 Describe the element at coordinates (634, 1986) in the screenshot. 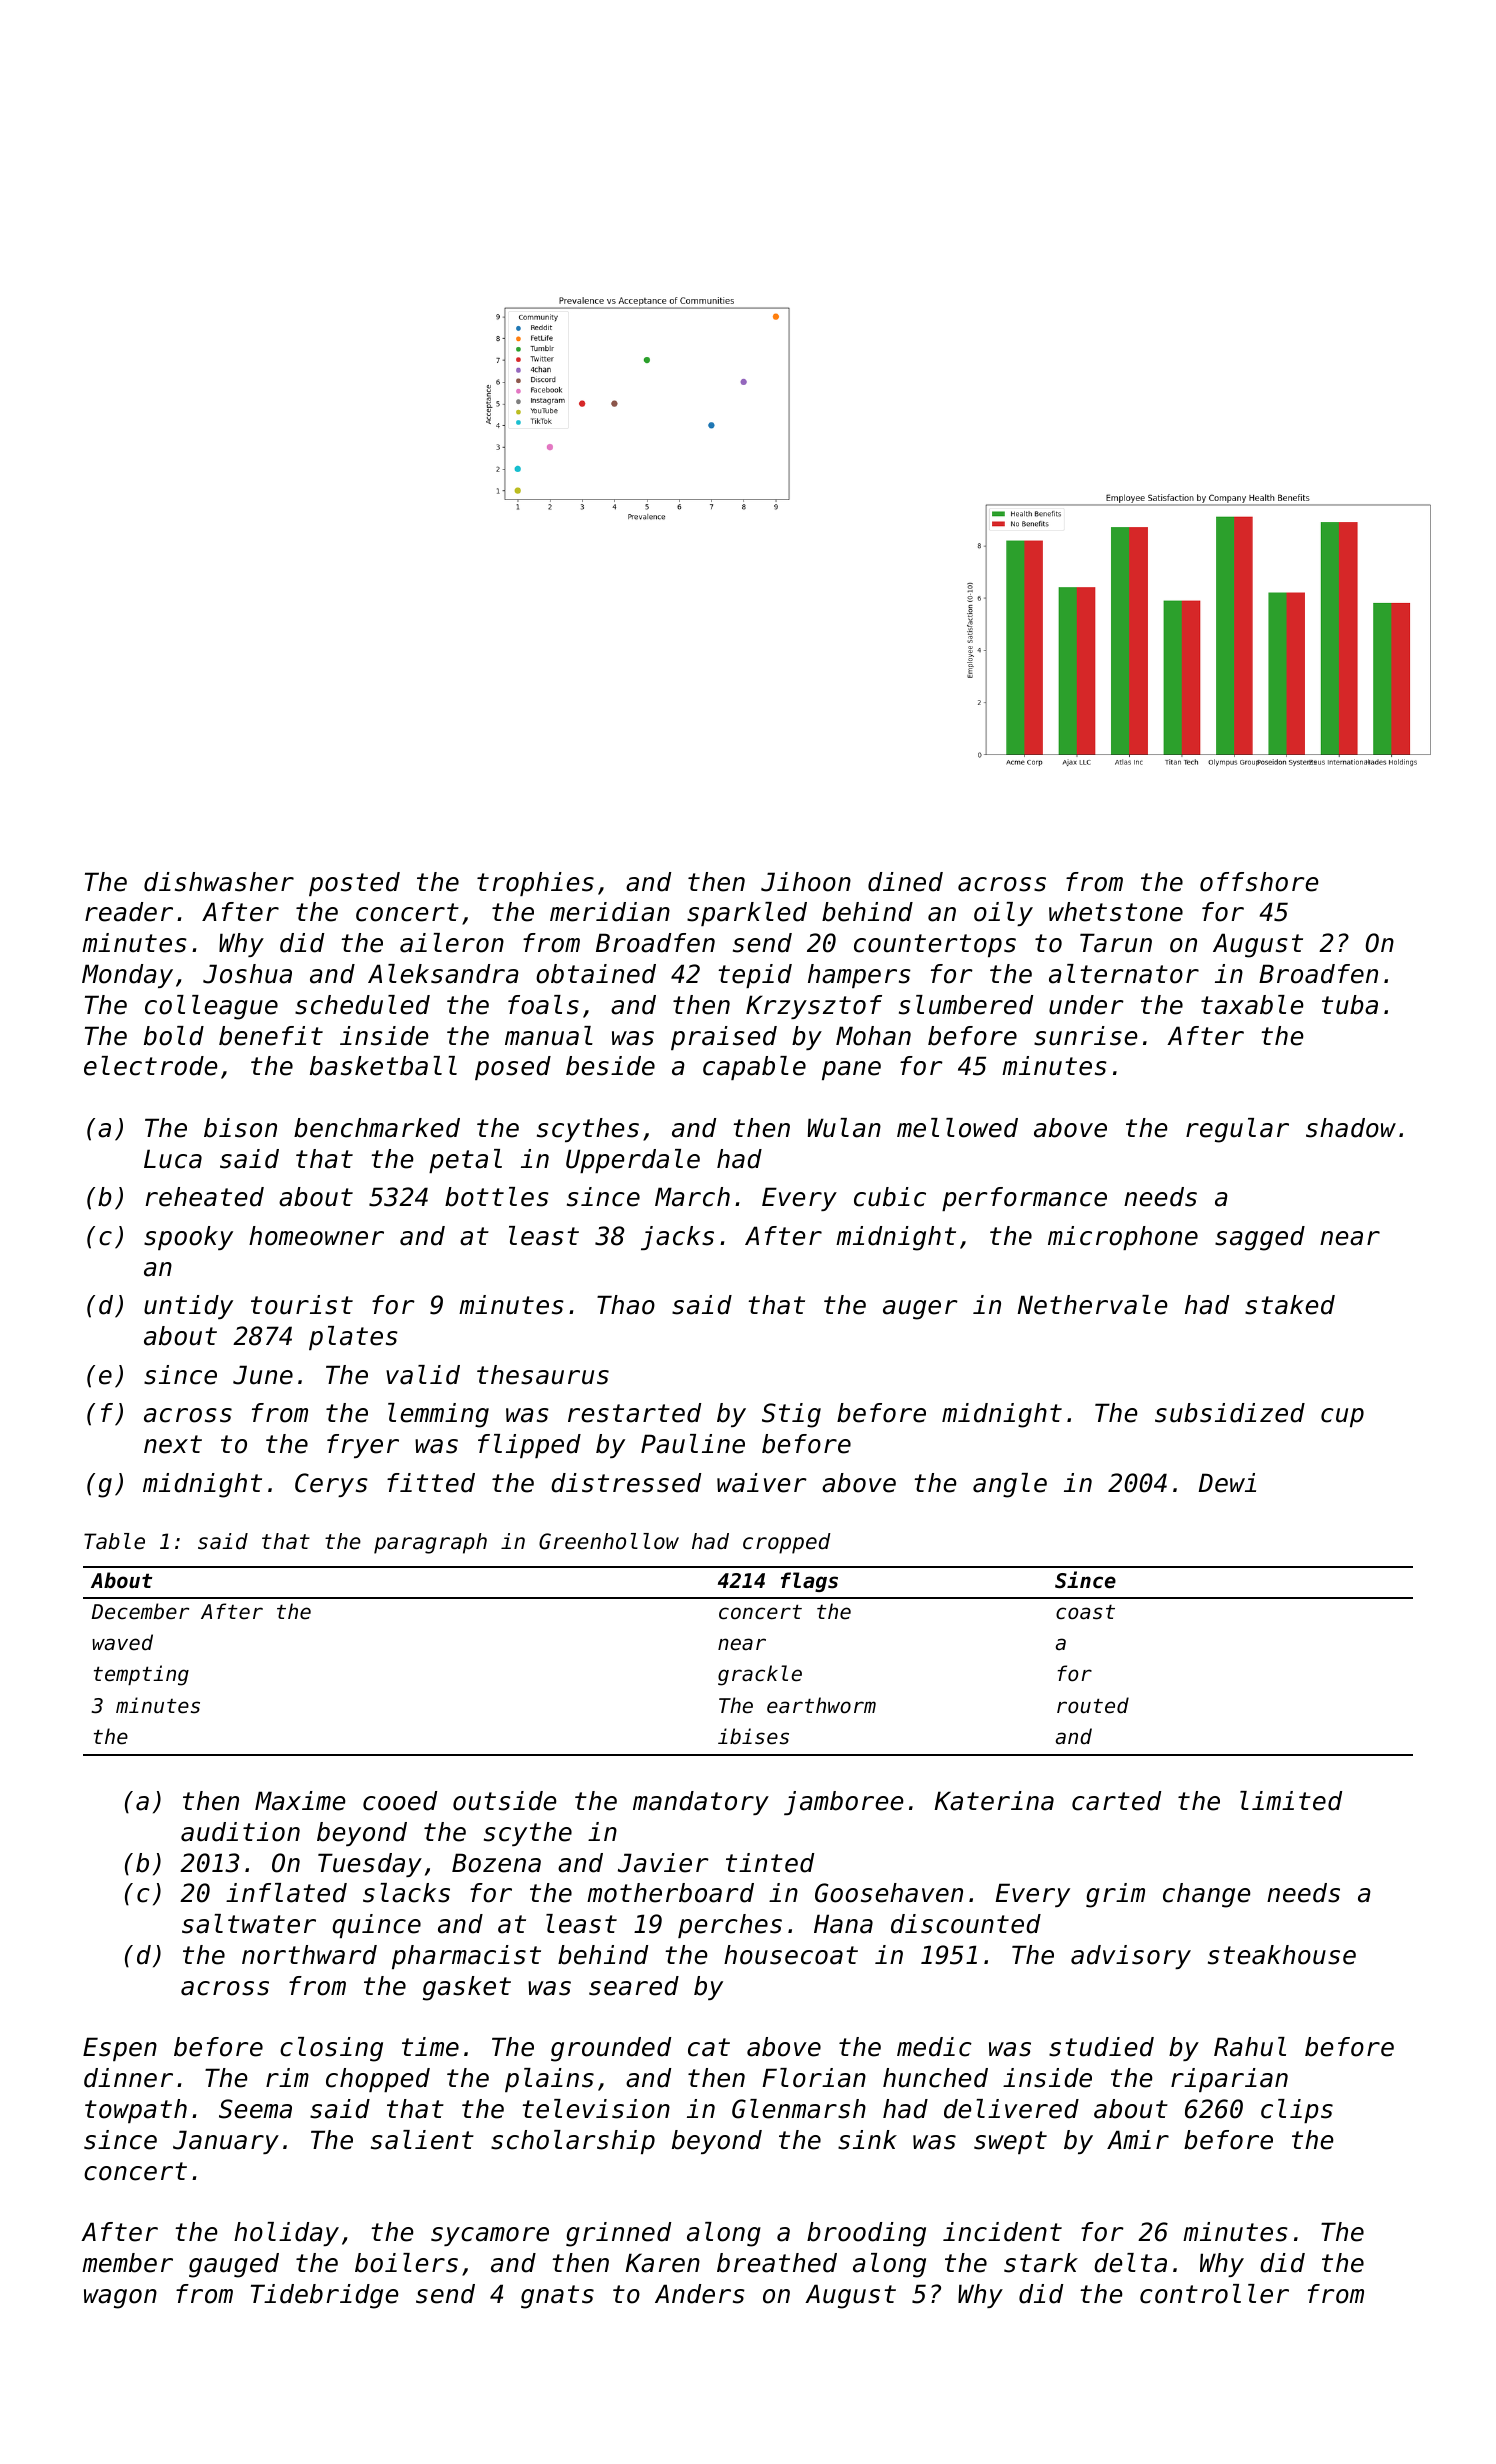

I see `seared` at that location.
